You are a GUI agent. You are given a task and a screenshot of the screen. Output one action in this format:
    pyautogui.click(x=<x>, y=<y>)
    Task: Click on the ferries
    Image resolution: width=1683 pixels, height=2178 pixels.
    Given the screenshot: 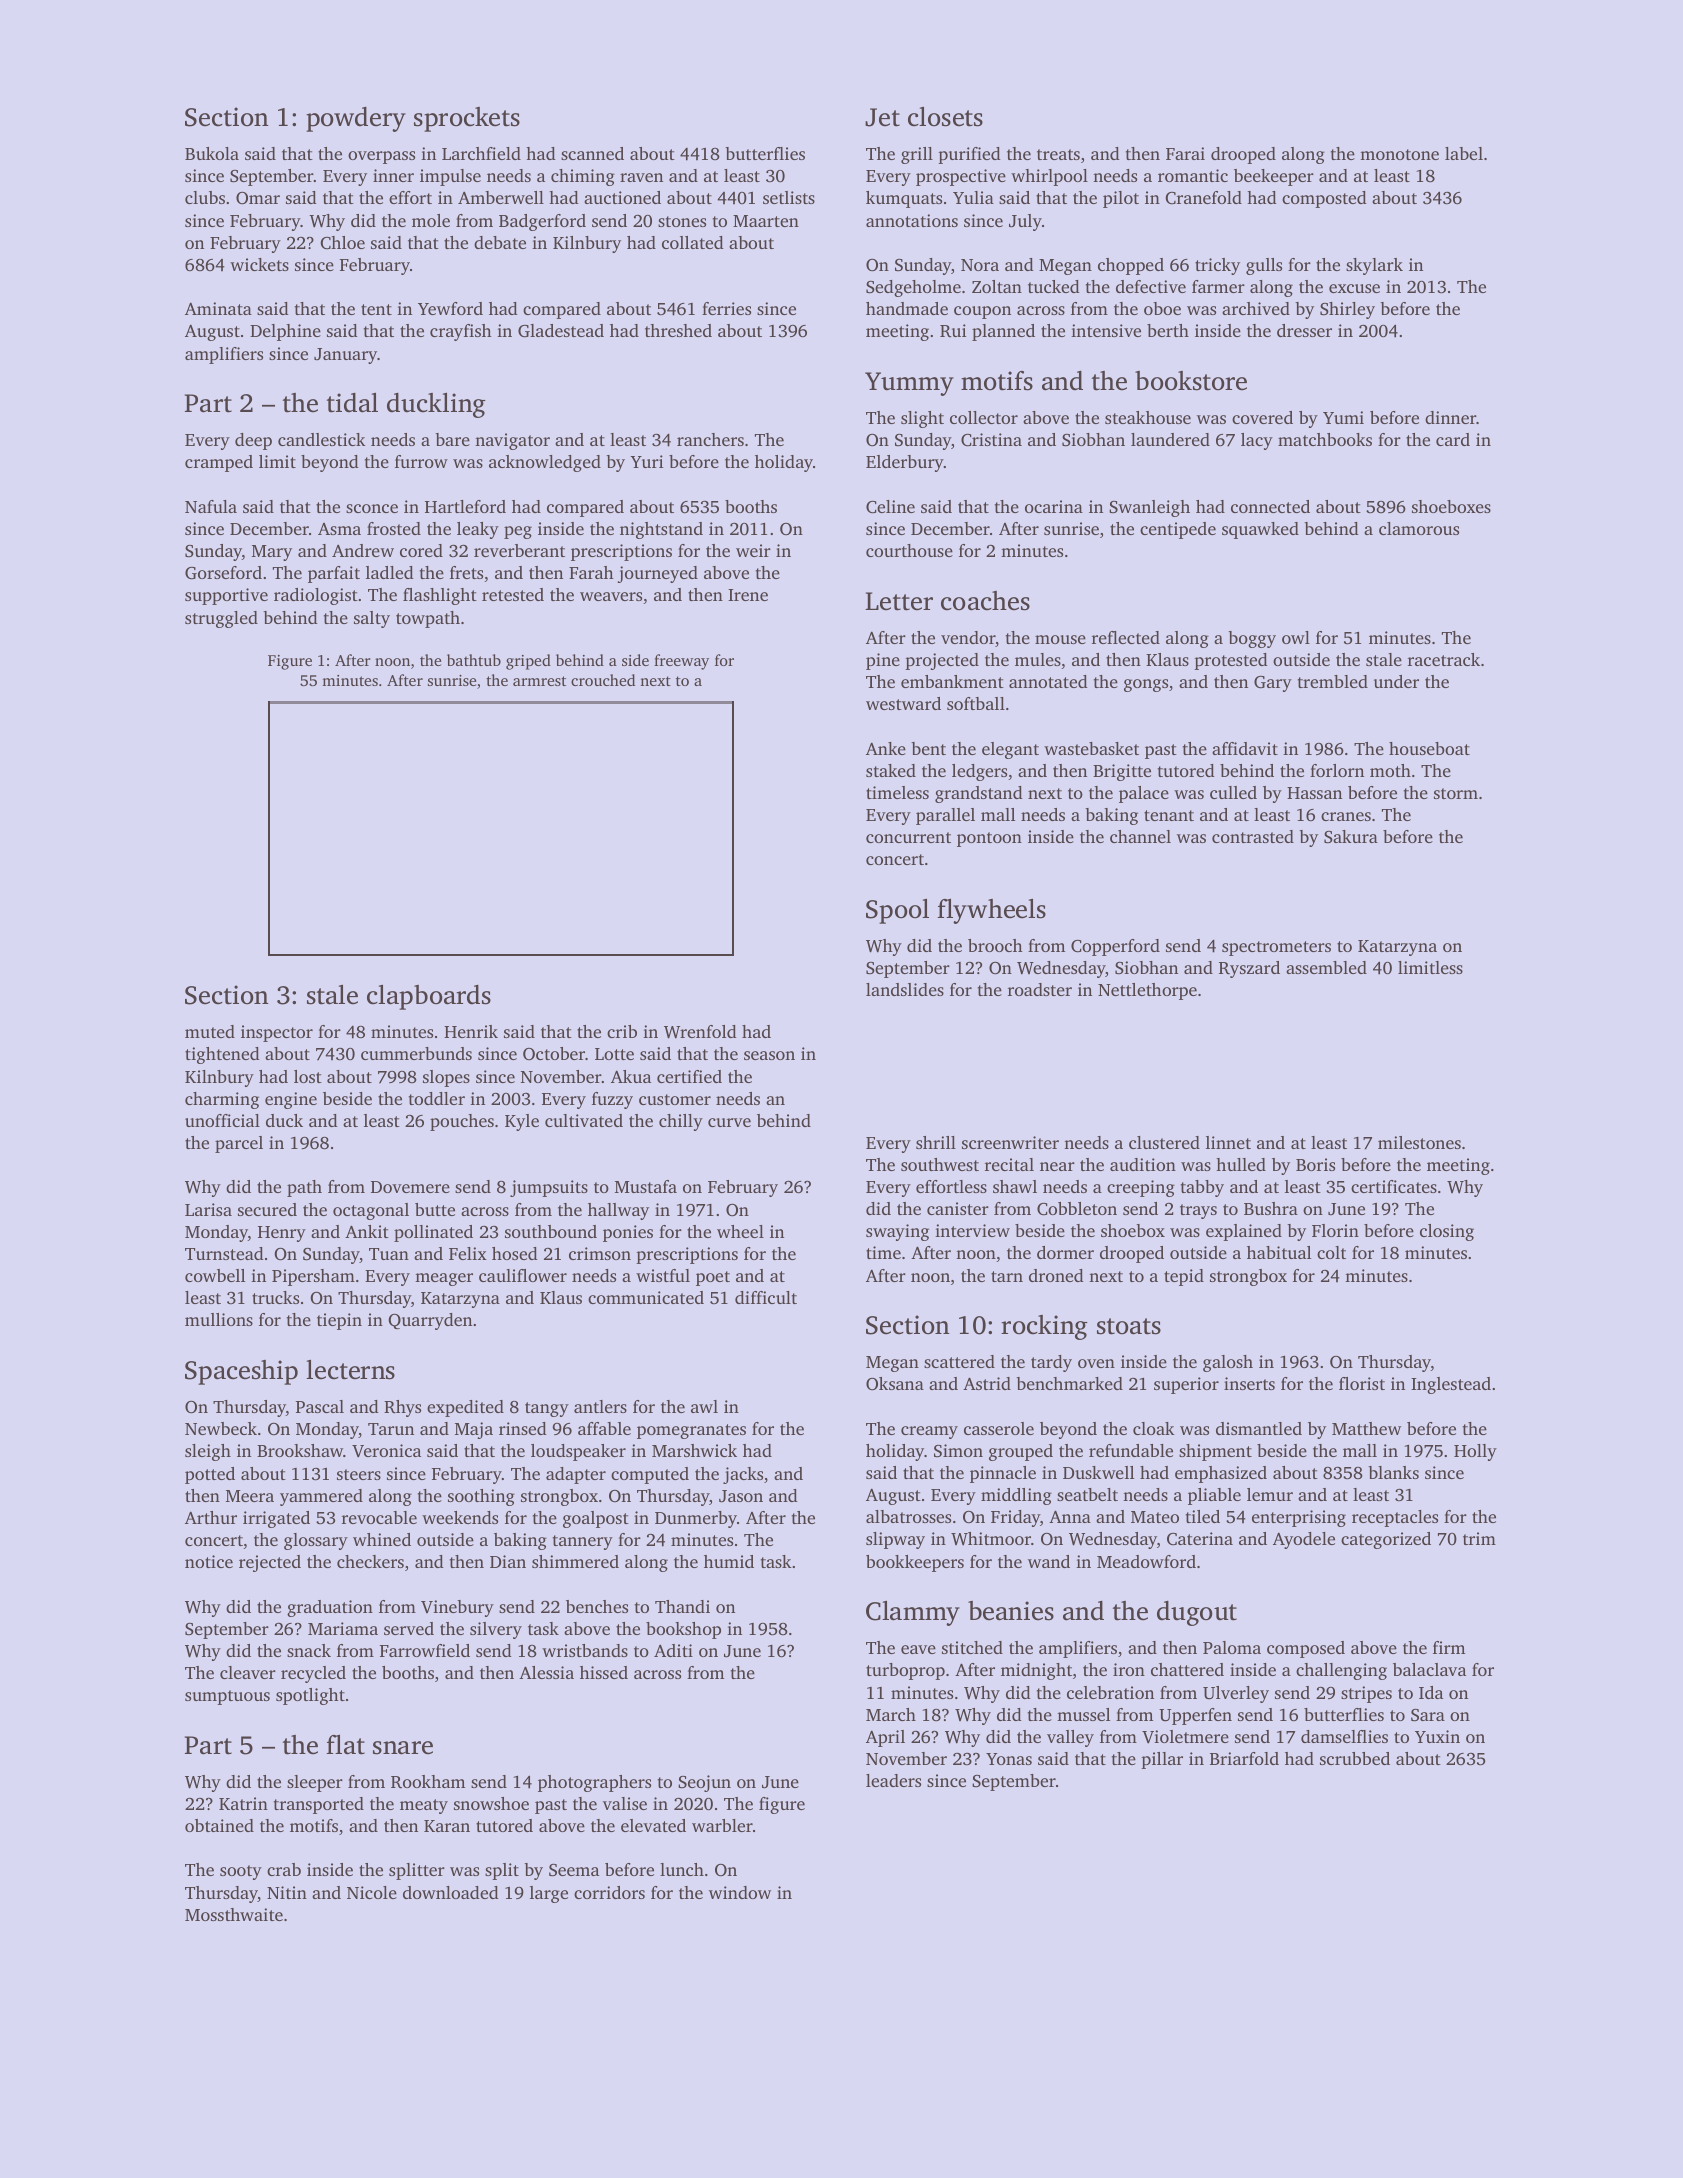 What is the action you would take?
    pyautogui.click(x=726, y=308)
